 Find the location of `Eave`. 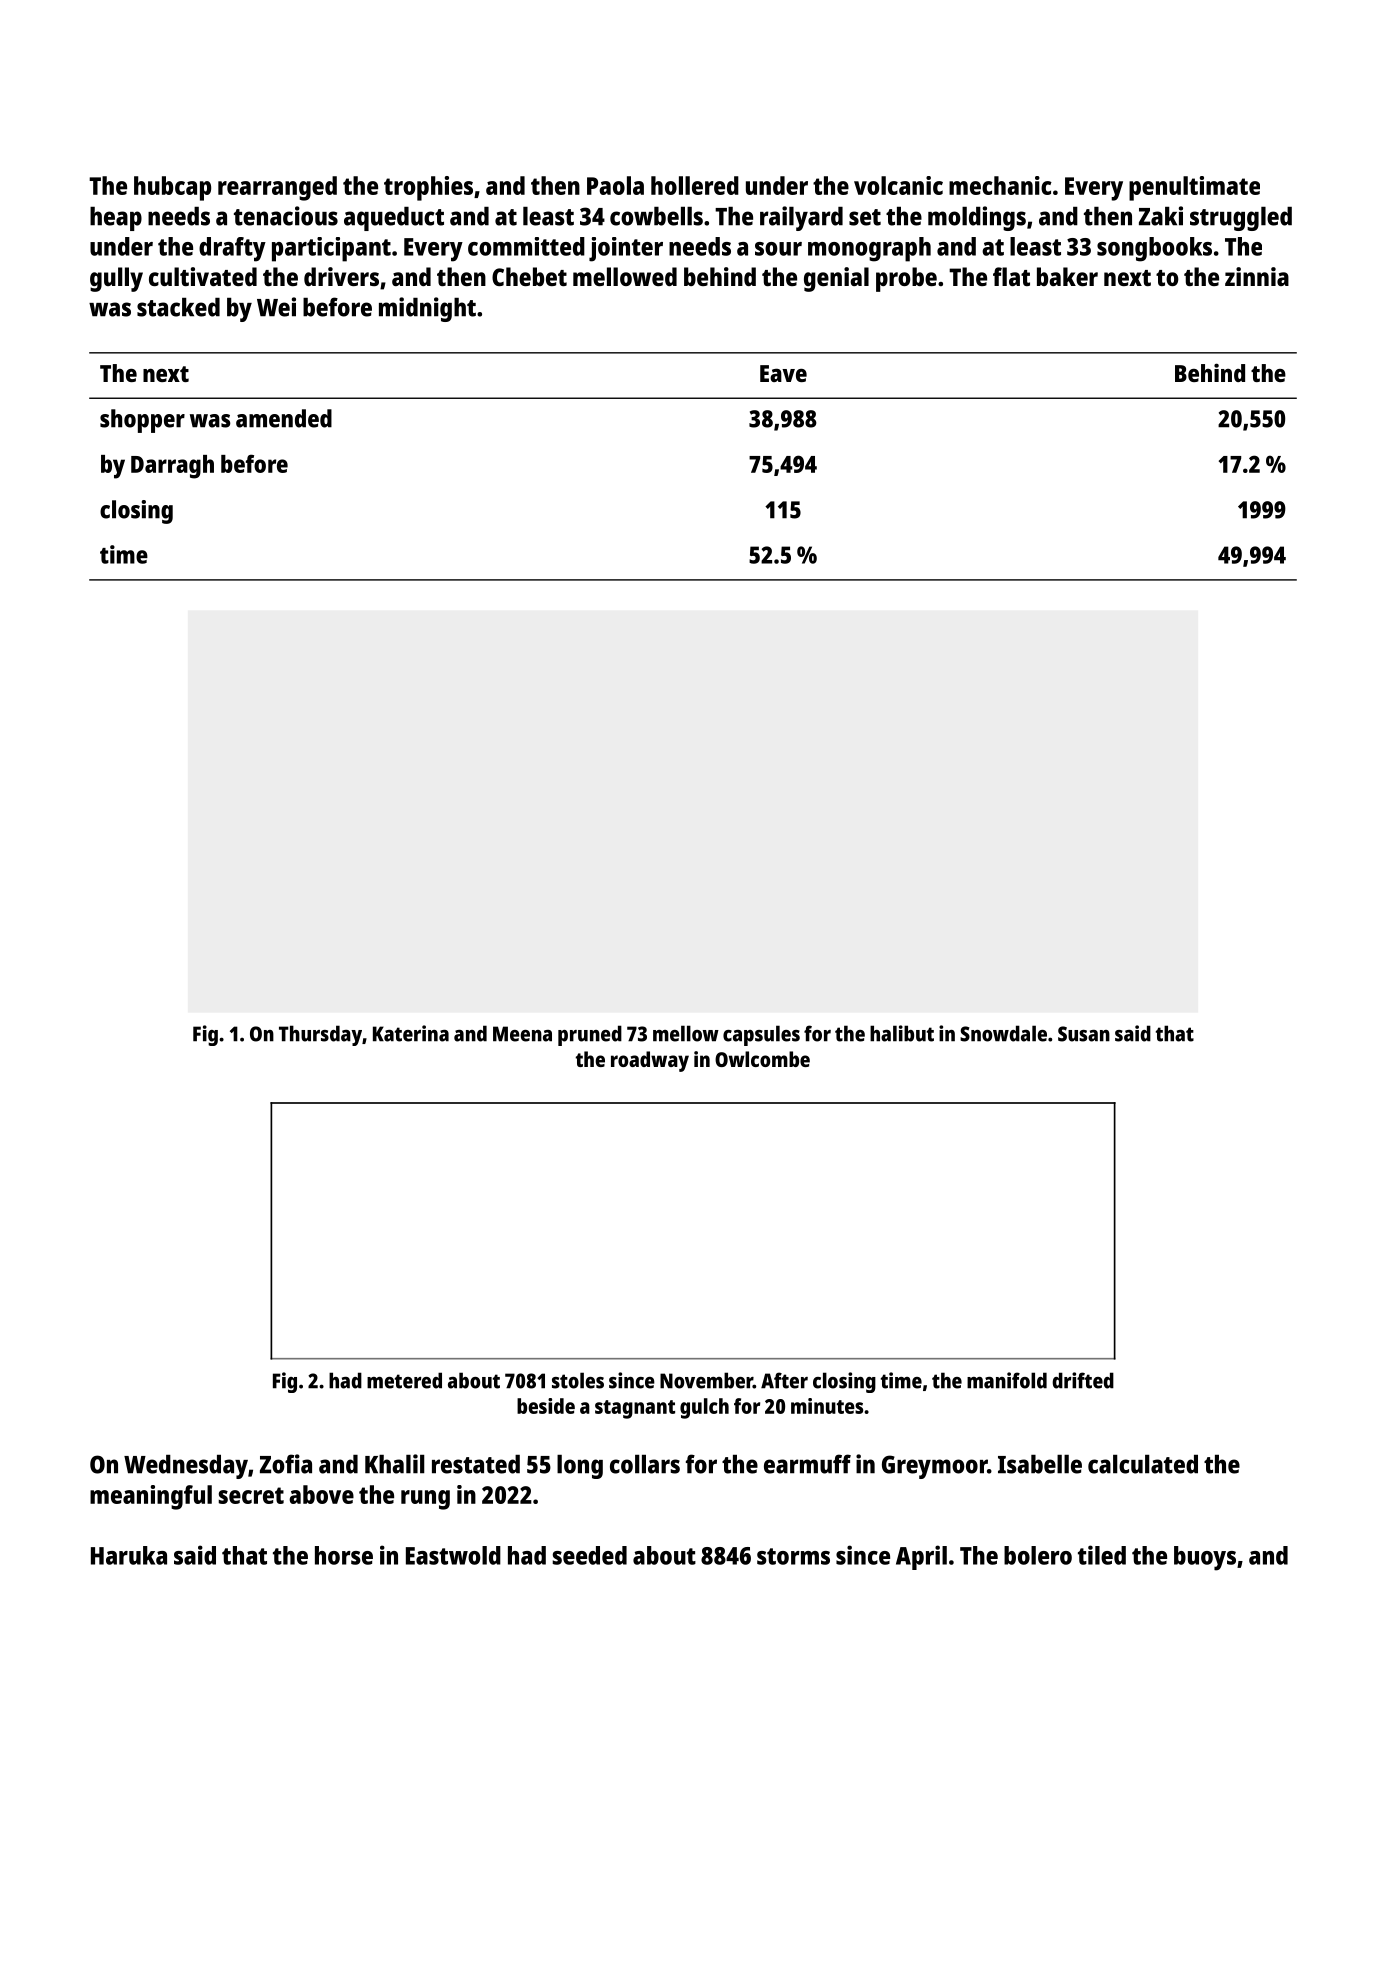

Eave is located at coordinates (783, 373).
